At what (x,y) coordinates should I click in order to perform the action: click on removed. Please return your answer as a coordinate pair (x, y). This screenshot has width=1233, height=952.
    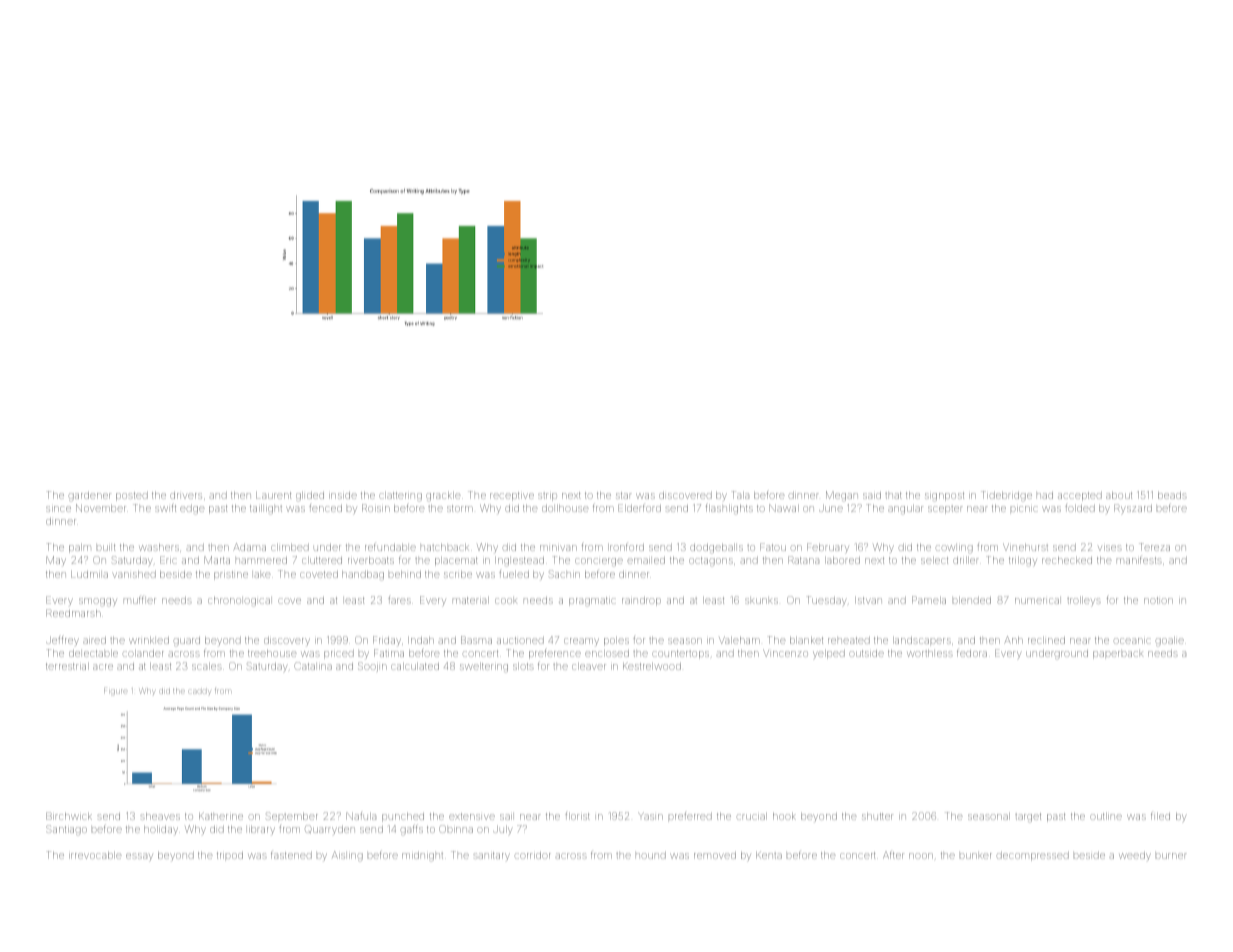
    Looking at the image, I should click on (715, 855).
